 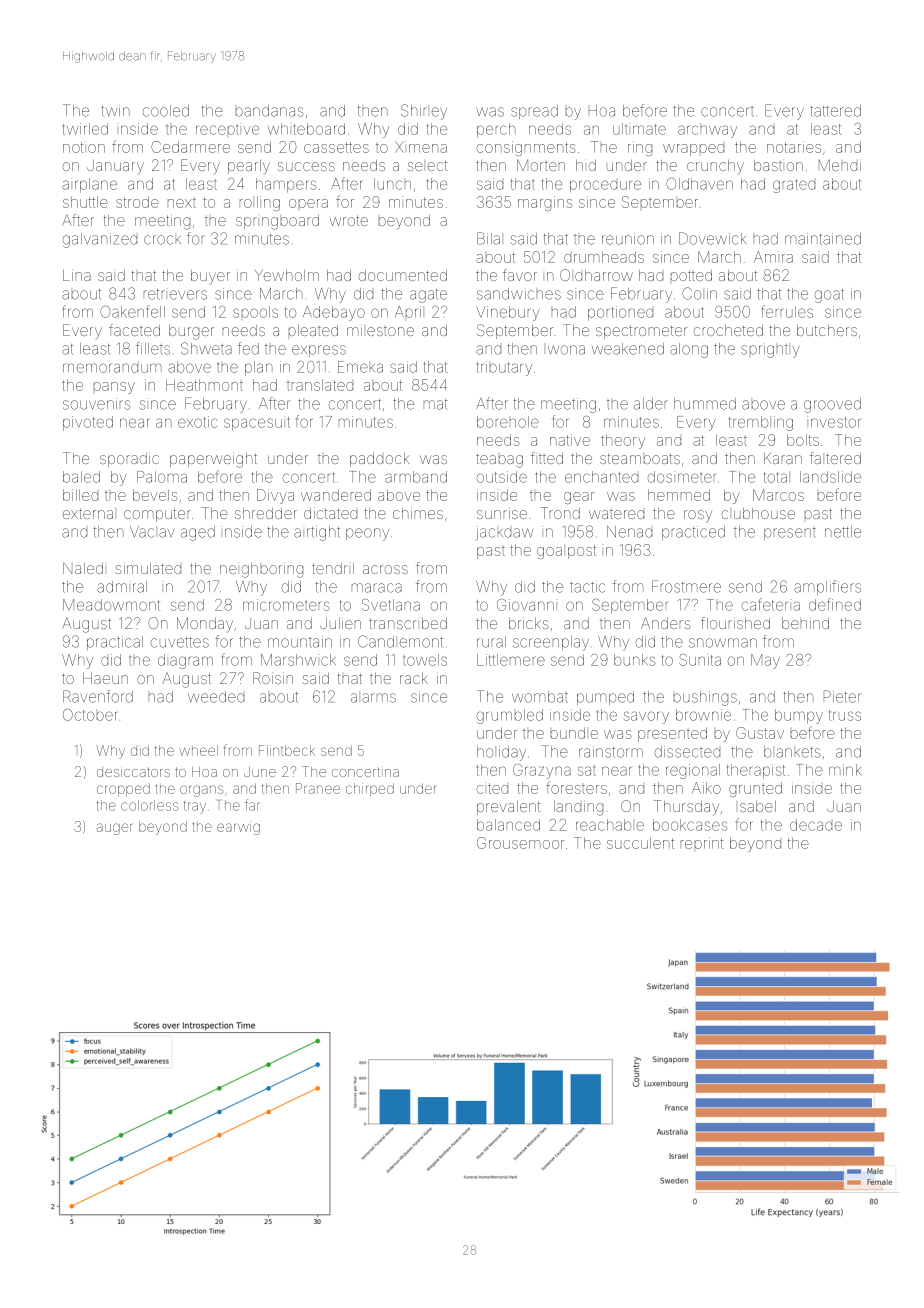 What do you see at coordinates (132, 311) in the image?
I see `Oakenfell` at bounding box center [132, 311].
